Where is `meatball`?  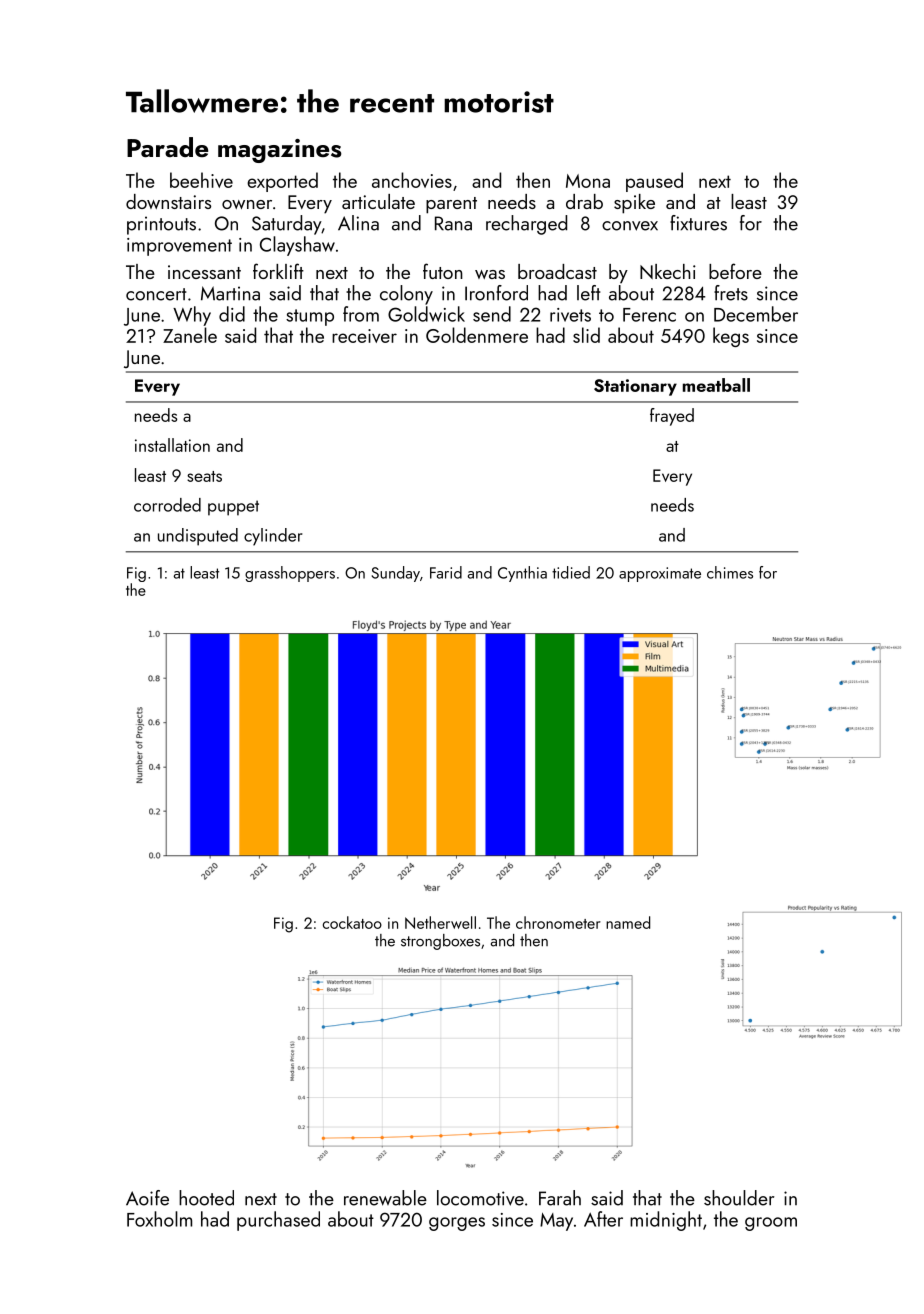
meatball is located at coordinates (716, 385).
